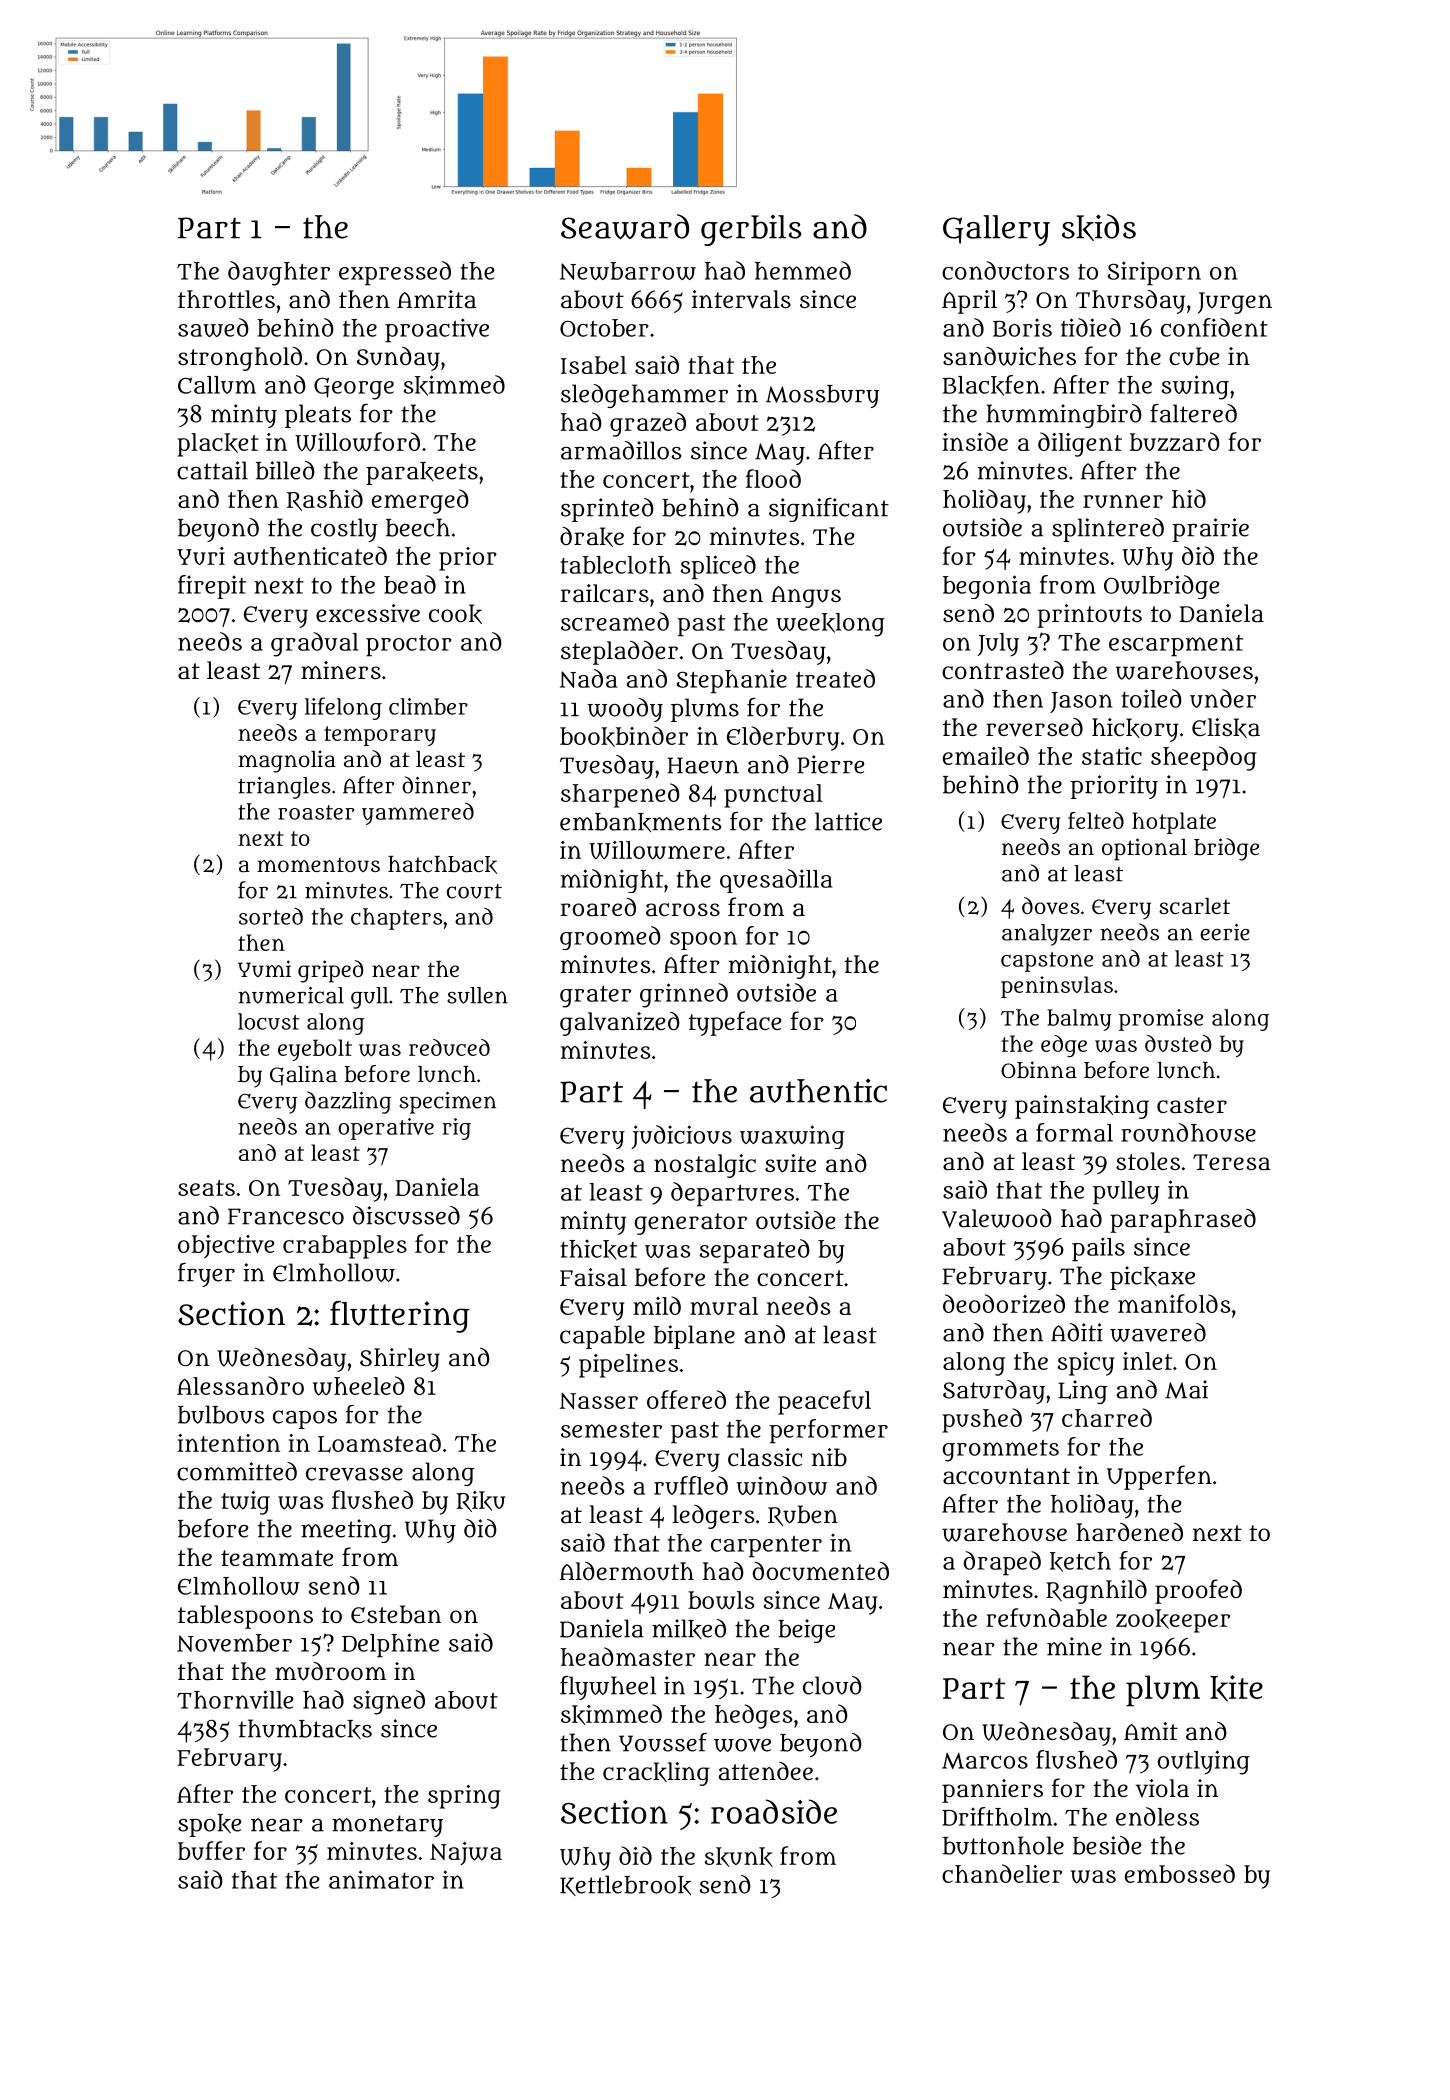 Image resolution: width=1450 pixels, height=2100 pixels. I want to click on fryer, so click(206, 1275).
